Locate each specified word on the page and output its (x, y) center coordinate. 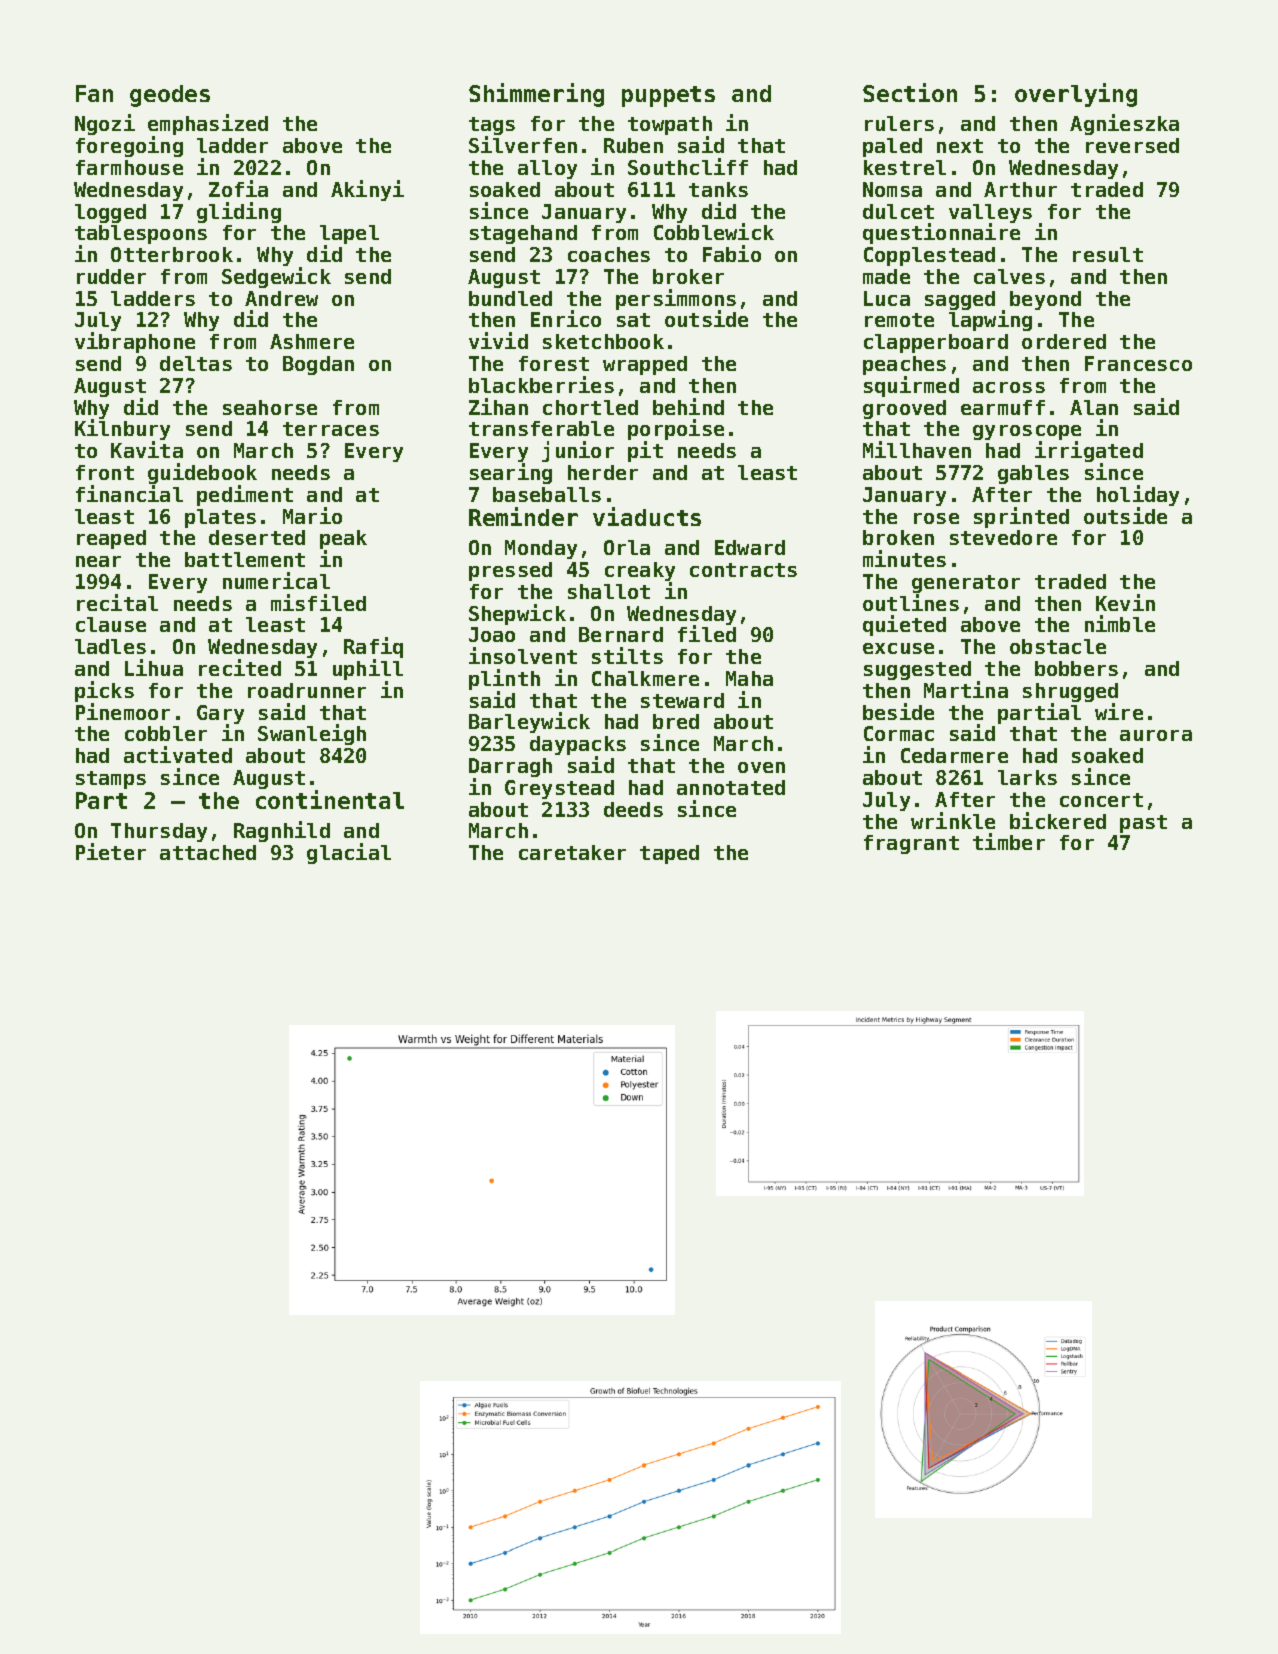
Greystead (559, 789)
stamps (111, 780)
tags (492, 127)
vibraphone (135, 343)
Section (910, 92)
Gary (220, 715)
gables (1033, 474)
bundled (510, 298)
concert (1101, 800)
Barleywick (529, 722)
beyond (1045, 300)
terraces (331, 429)
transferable (541, 428)
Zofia (238, 188)
